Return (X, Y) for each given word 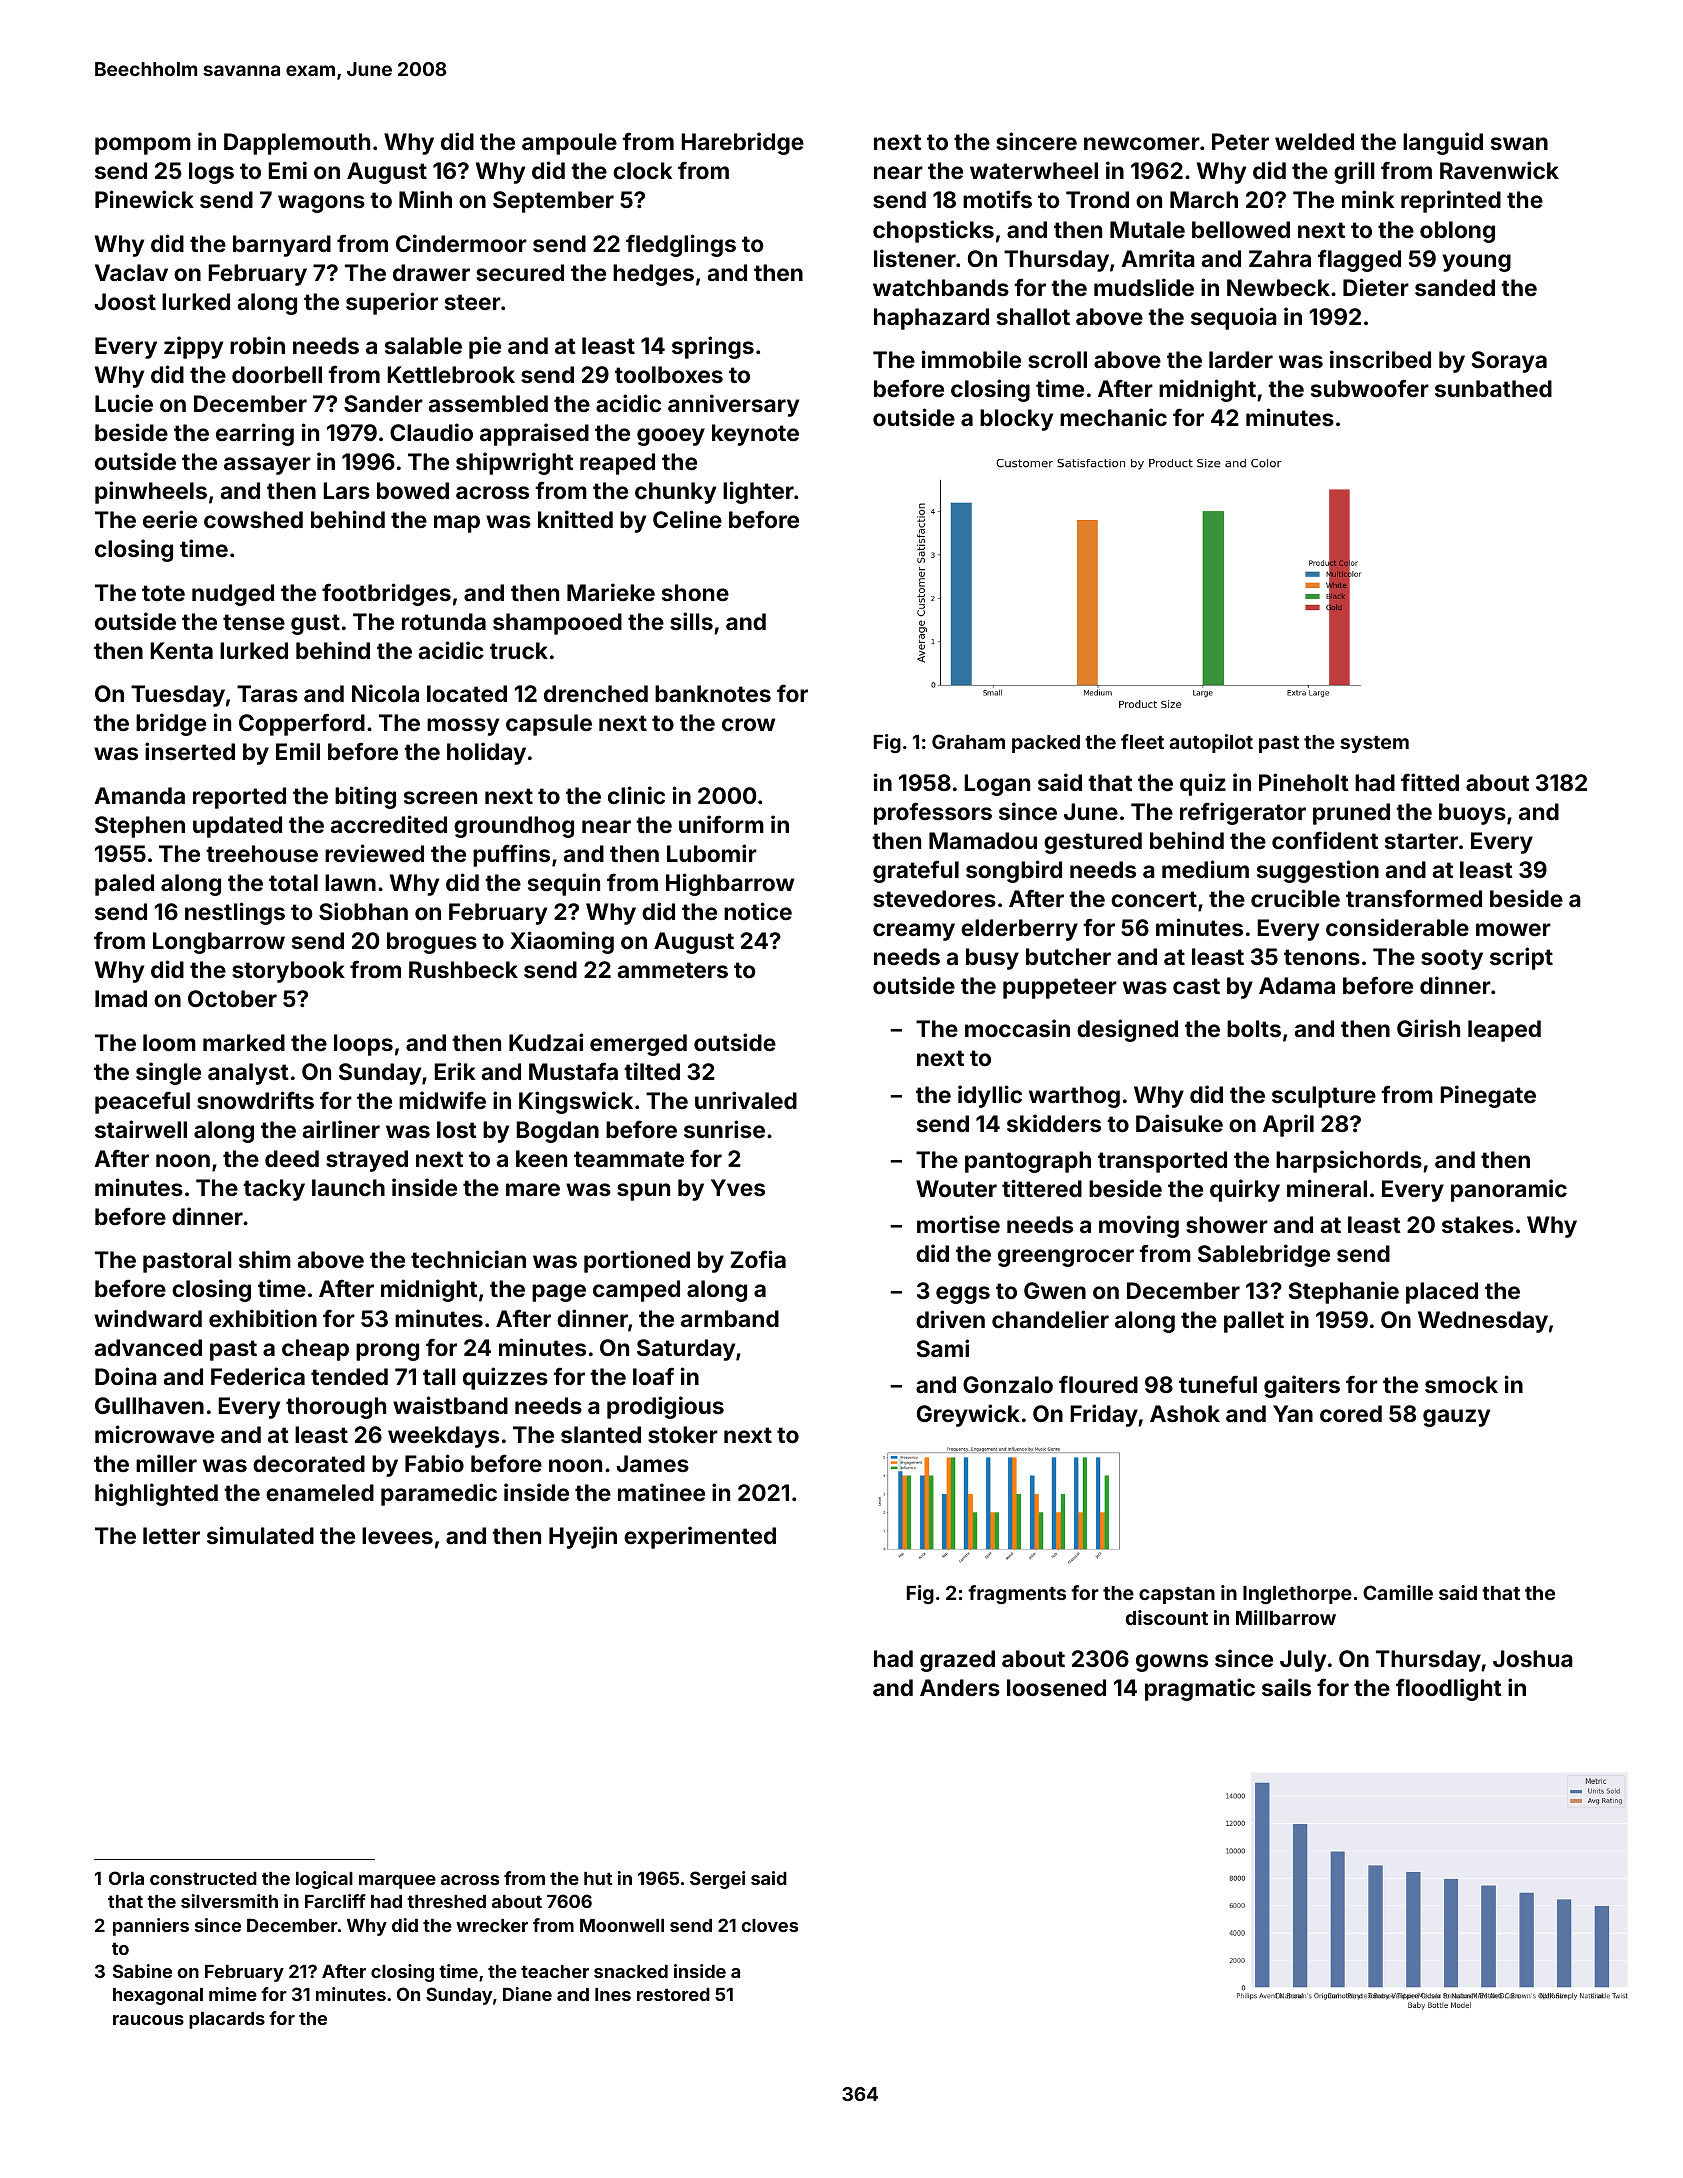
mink (1368, 199)
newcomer (1142, 143)
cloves (769, 1925)
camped (636, 1291)
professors (933, 813)
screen (440, 797)
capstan (1177, 1595)
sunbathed (1493, 388)
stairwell (141, 1129)
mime (233, 1994)
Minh (425, 199)
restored (673, 1994)
